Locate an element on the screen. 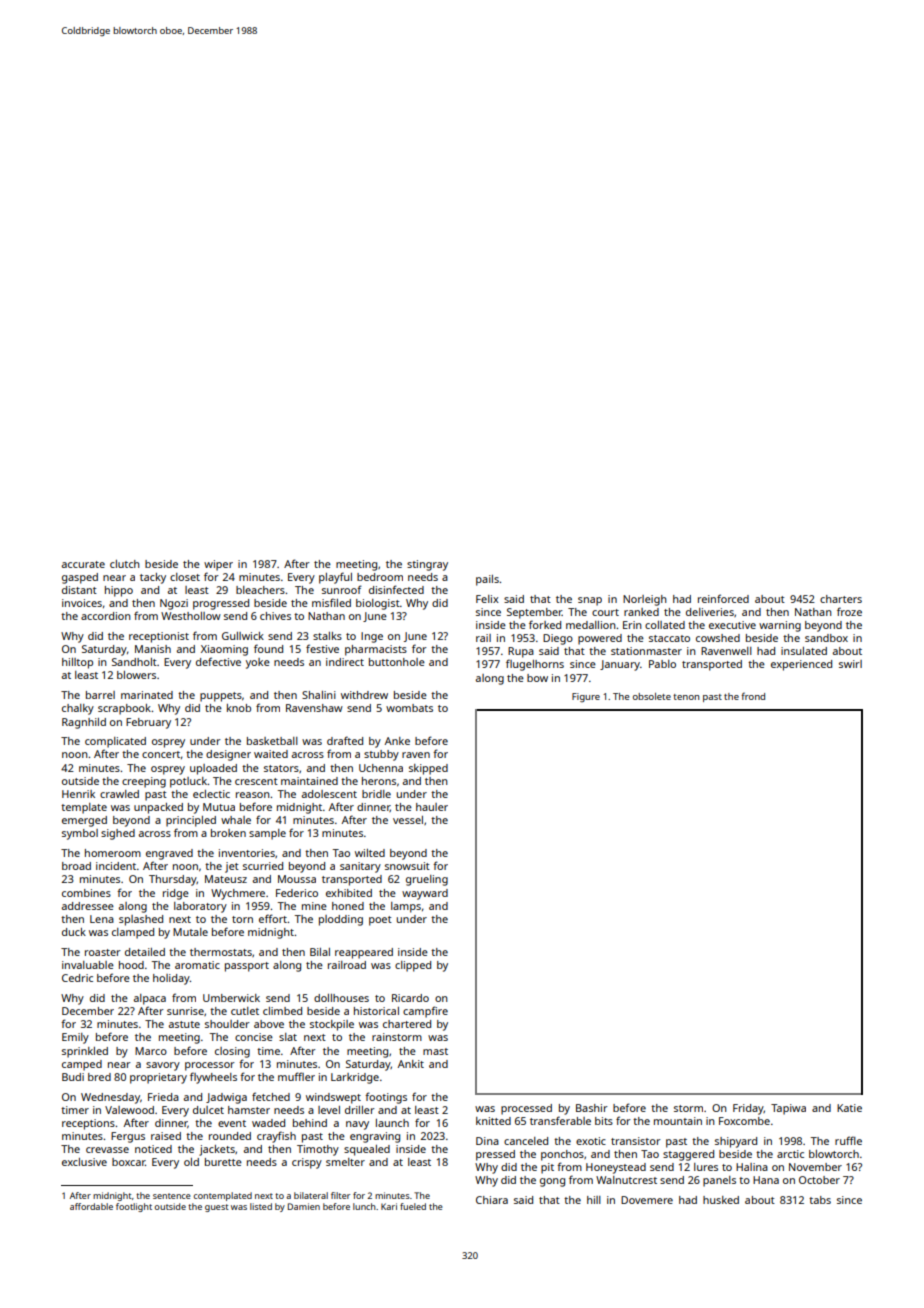 This screenshot has width=924, height=1308. withdrew is located at coordinates (364, 695).
